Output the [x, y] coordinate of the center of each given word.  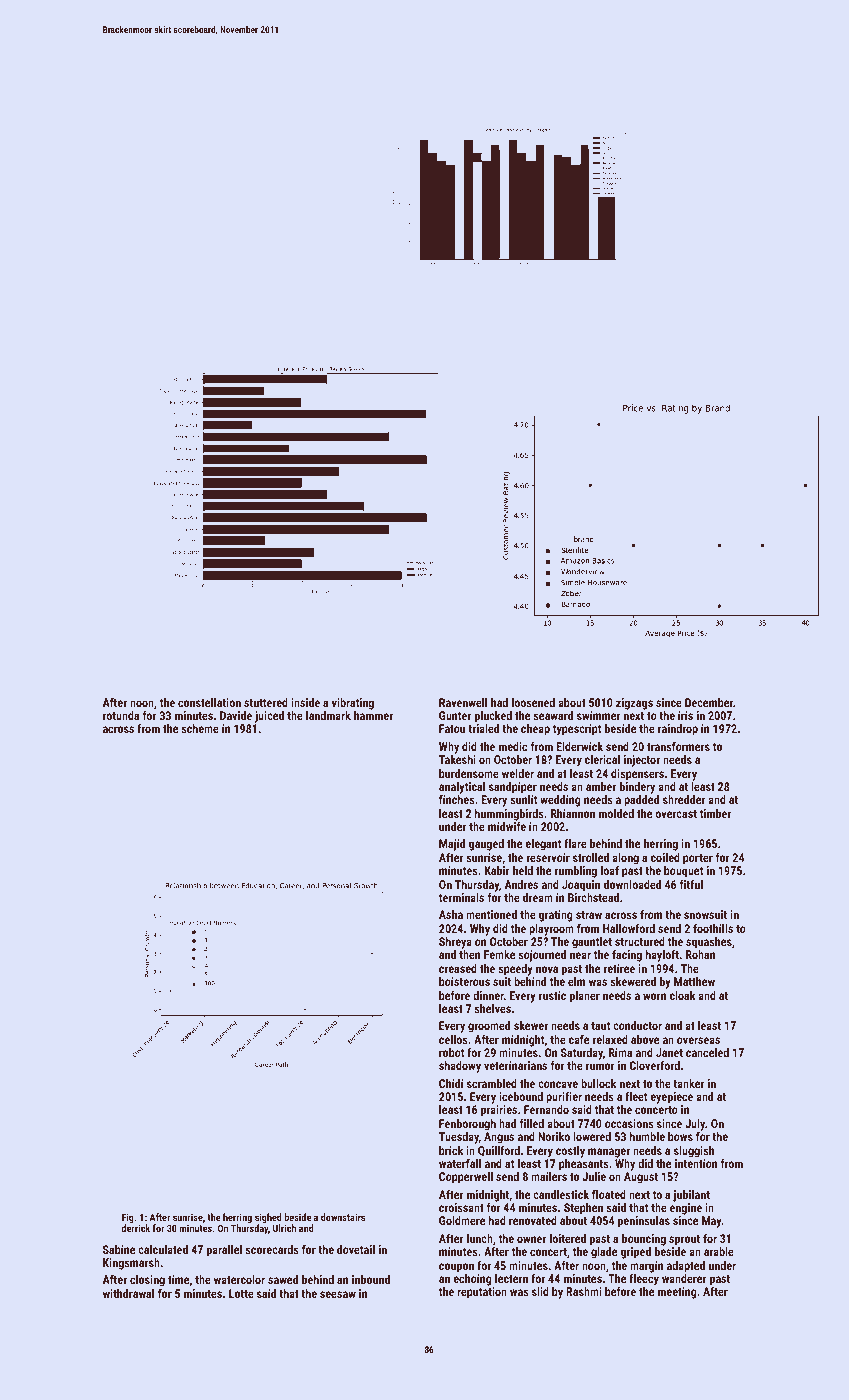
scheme [200, 728]
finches [457, 799]
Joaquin [581, 886]
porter [698, 859]
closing [147, 1281]
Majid [452, 845]
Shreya [455, 943]
